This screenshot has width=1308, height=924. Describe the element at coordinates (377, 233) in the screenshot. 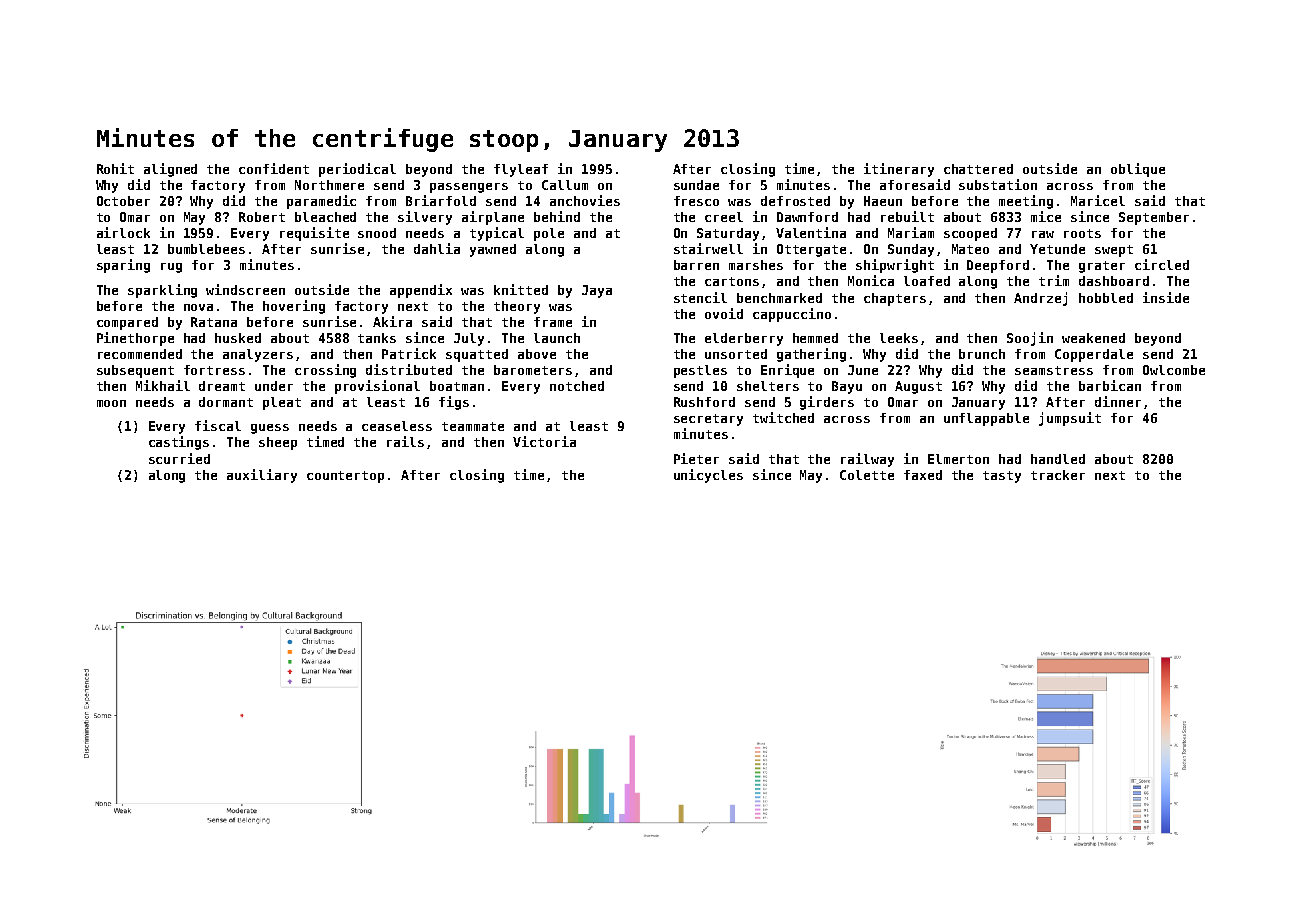

I see `snood` at that location.
